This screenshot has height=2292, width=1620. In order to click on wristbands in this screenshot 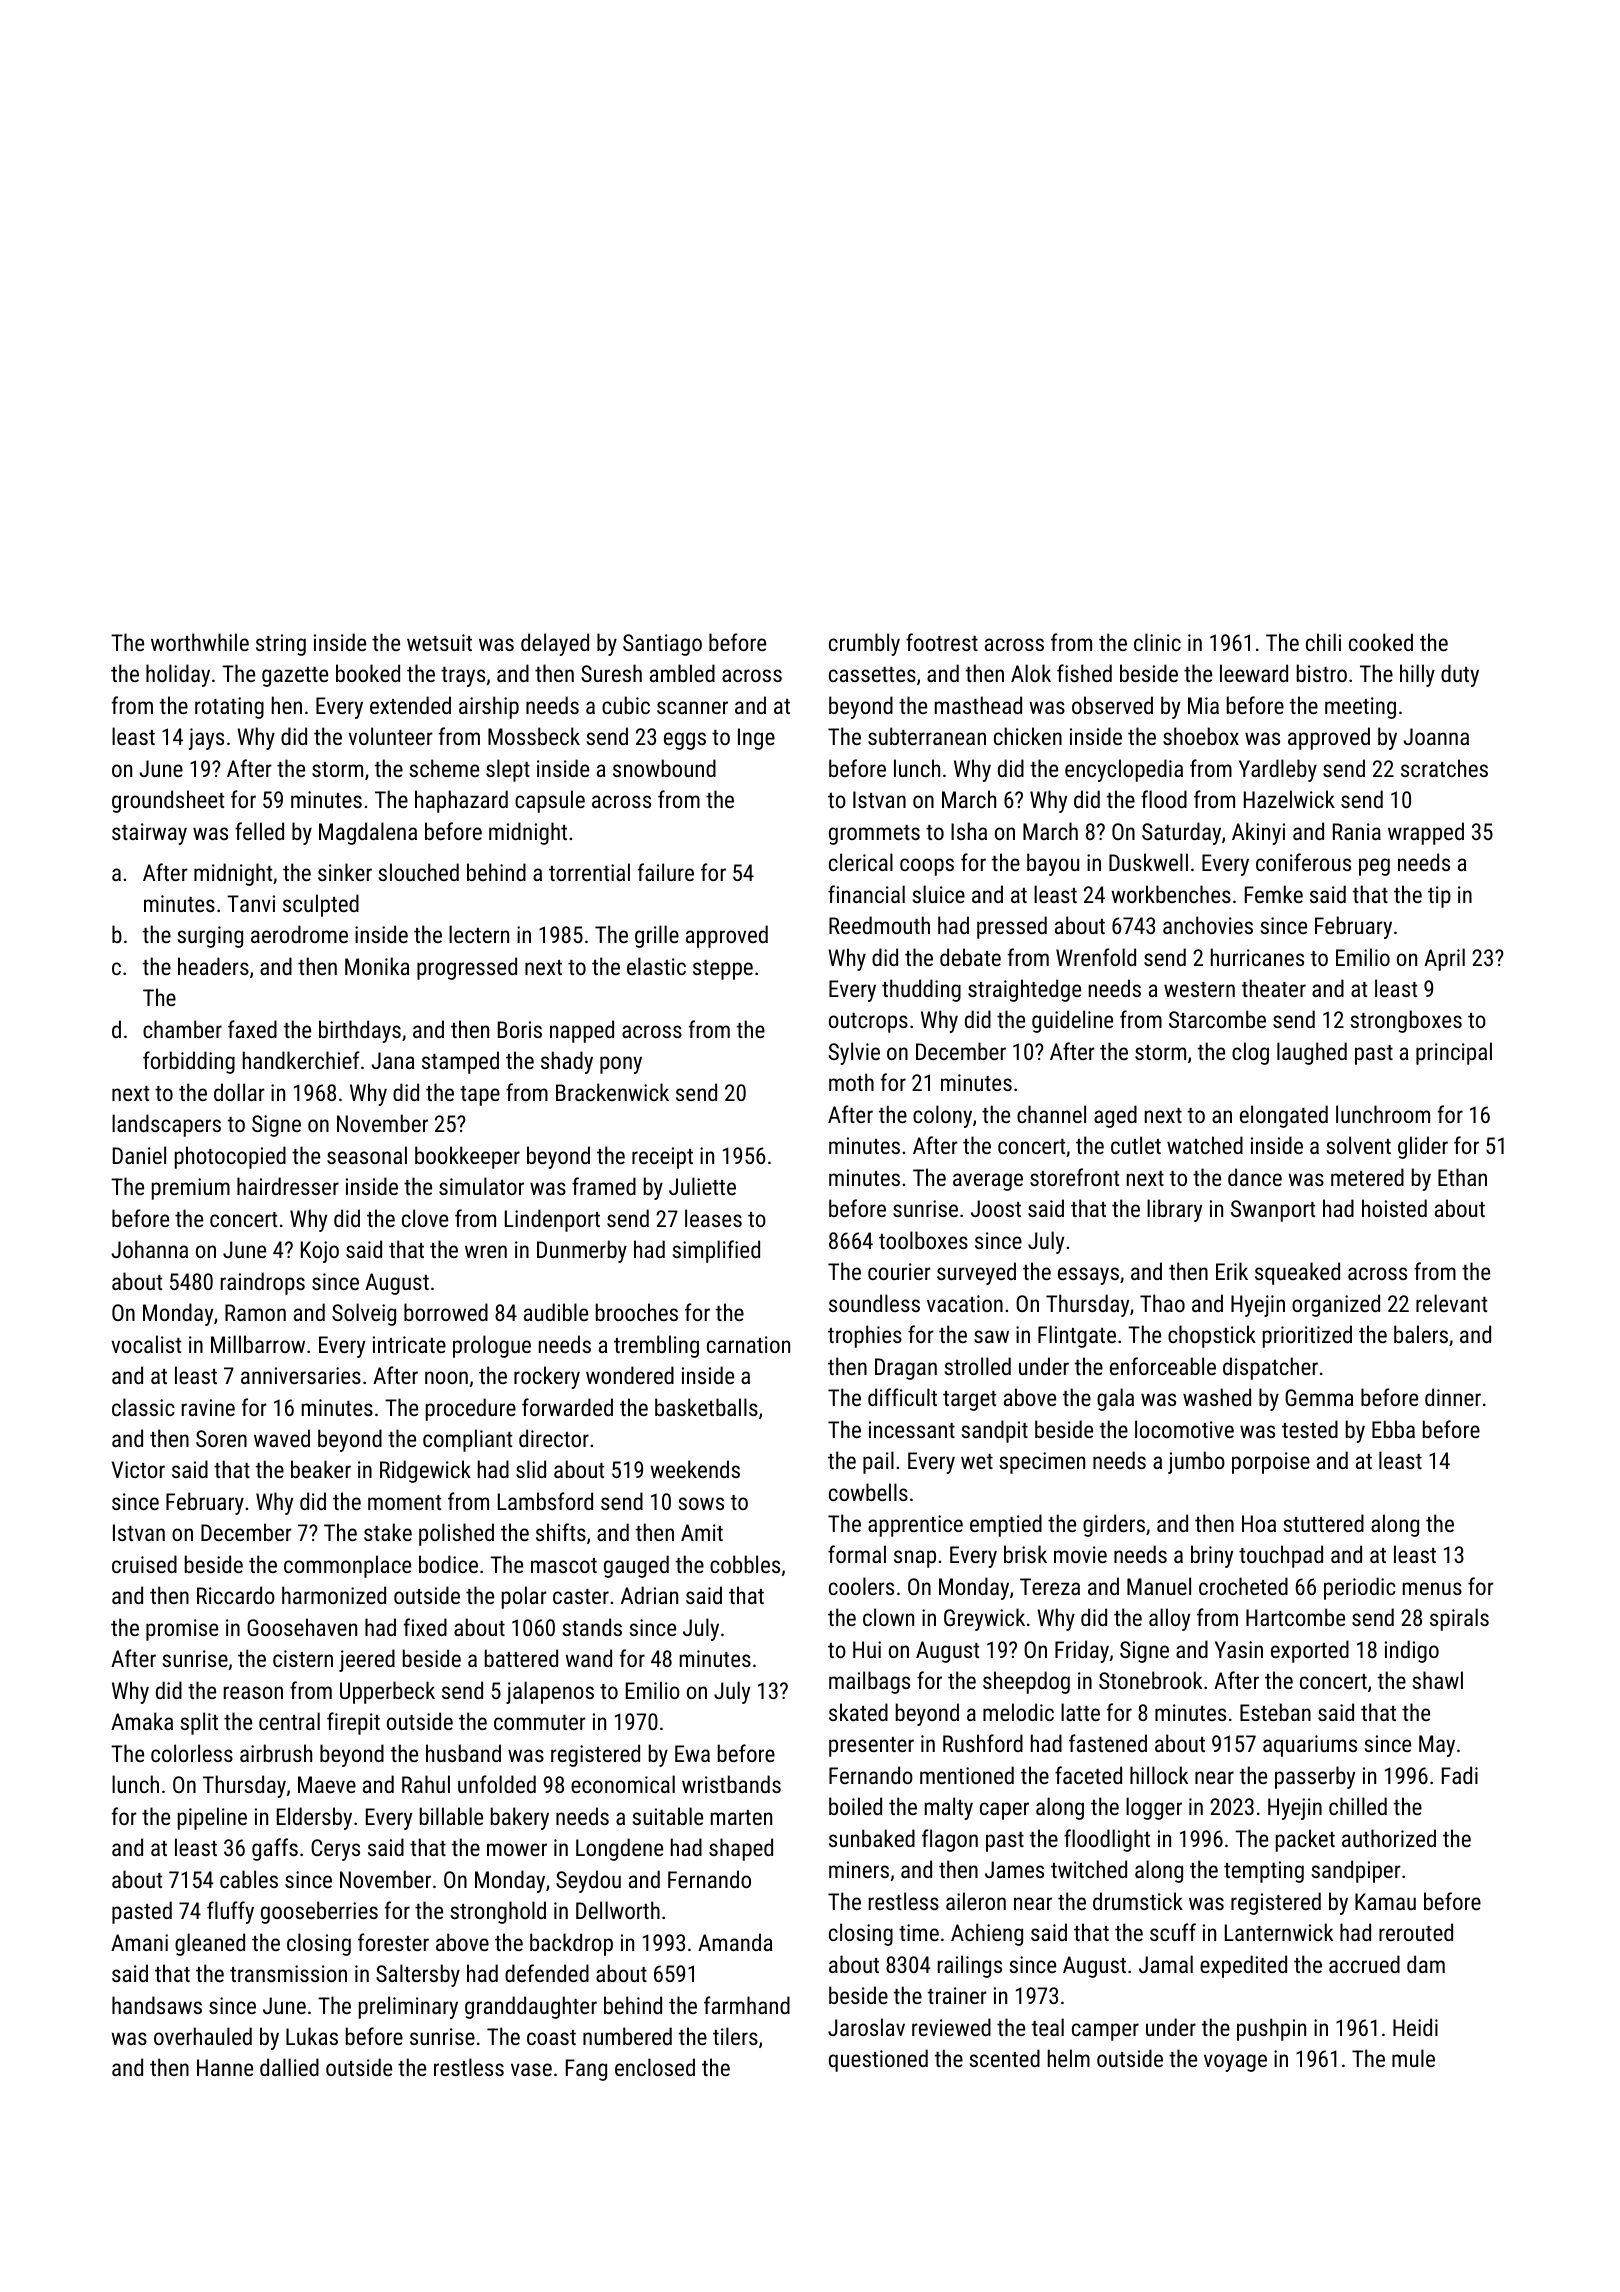, I will do `click(731, 1784)`.
